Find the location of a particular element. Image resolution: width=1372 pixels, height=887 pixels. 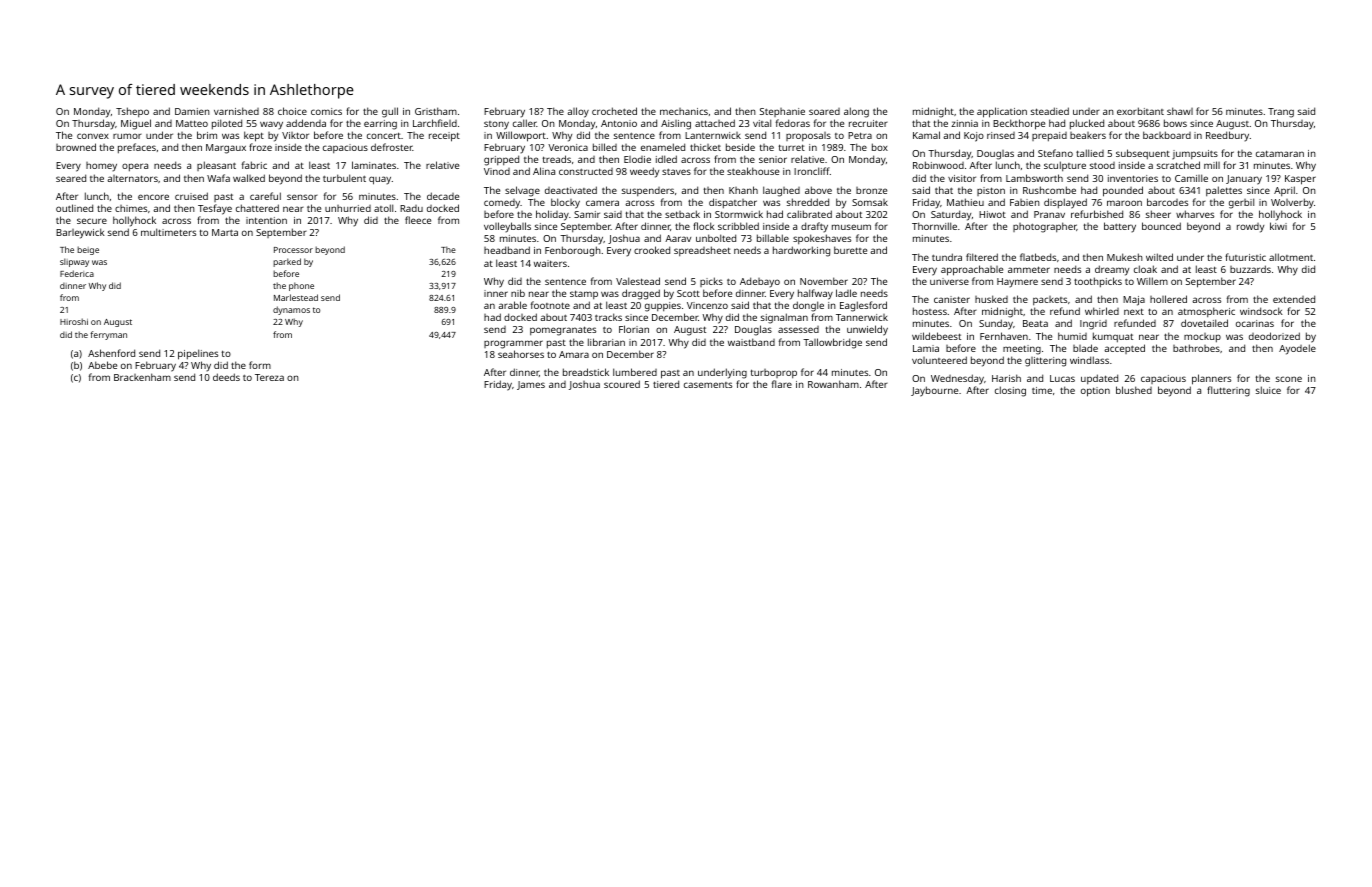

Miguel is located at coordinates (136, 124).
